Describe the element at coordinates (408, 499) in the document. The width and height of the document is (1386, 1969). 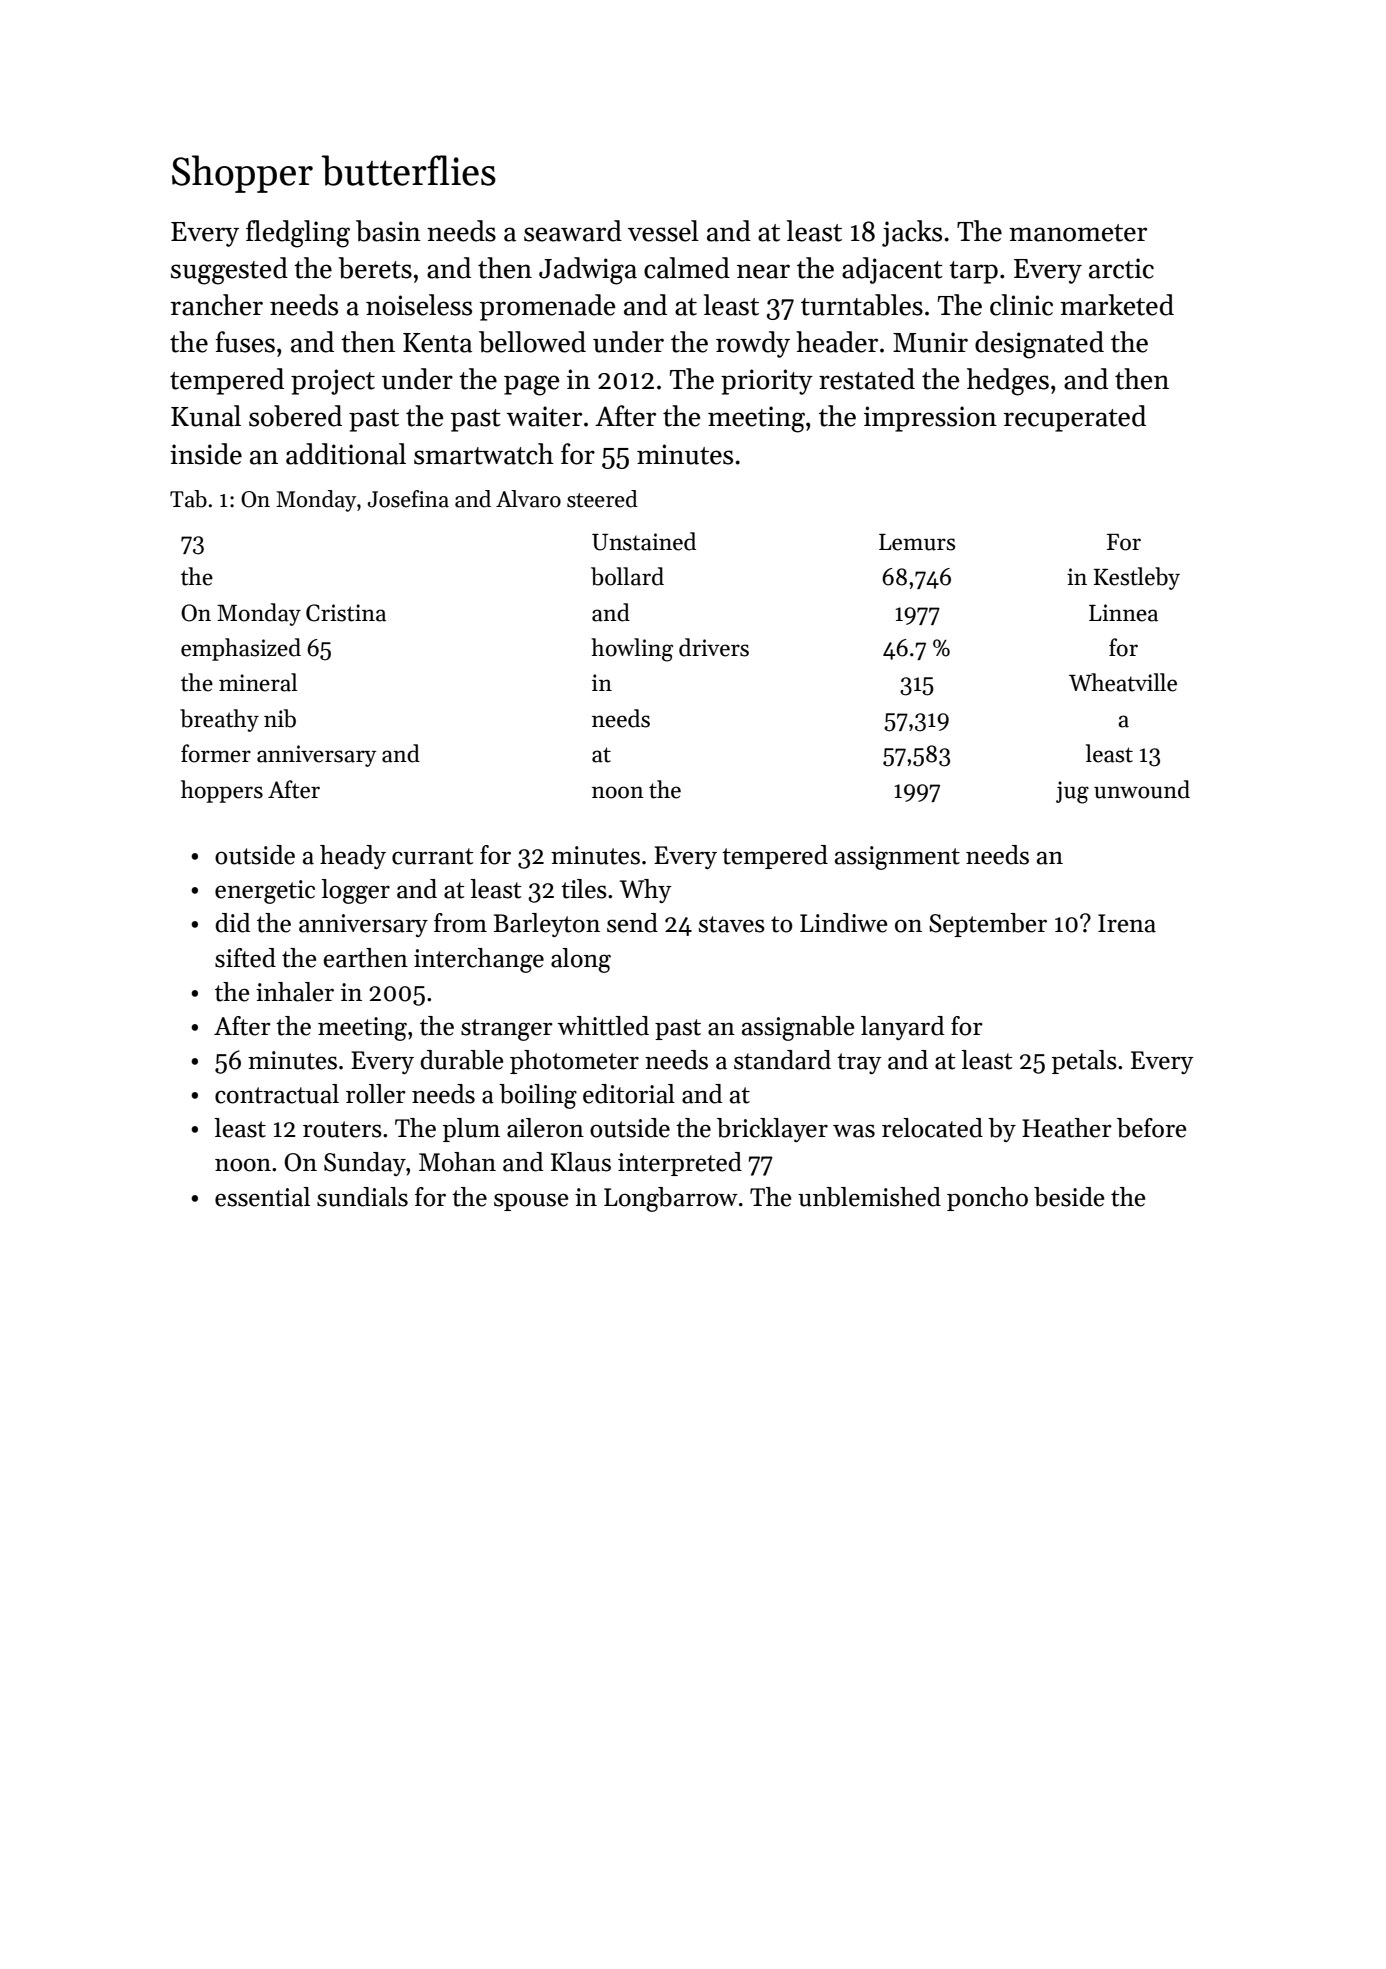
I see `Josefina` at that location.
